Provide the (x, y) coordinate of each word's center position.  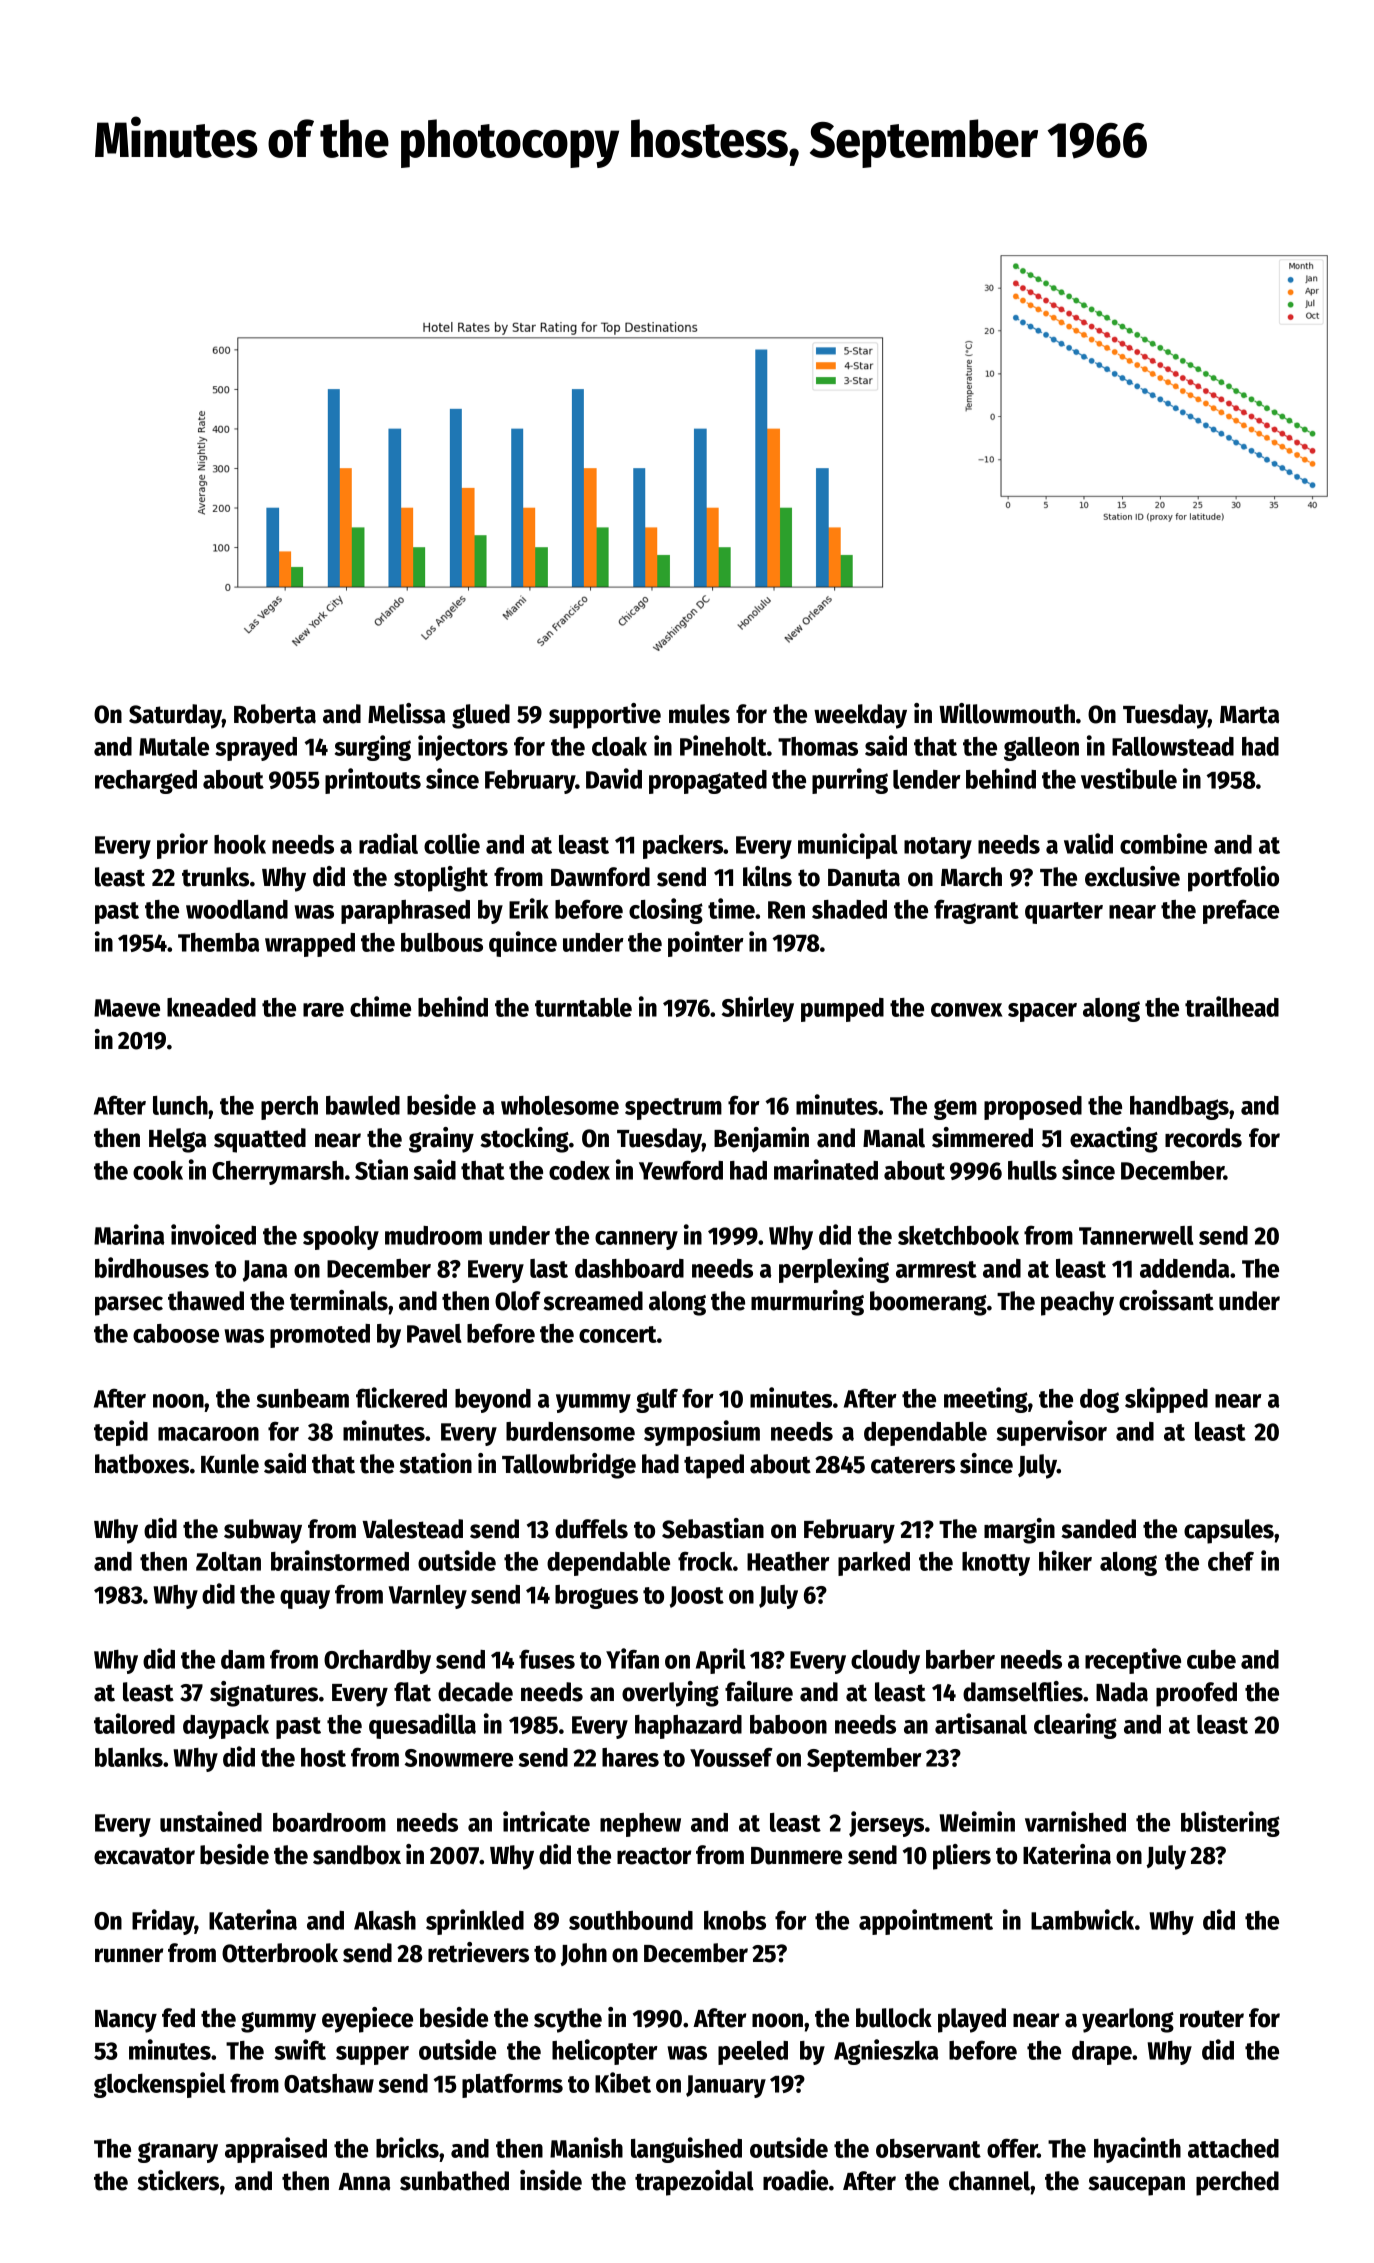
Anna (364, 2182)
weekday (860, 716)
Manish (586, 2147)
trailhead (1232, 1006)
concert (618, 1334)
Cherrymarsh (278, 1173)
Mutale (174, 746)
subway (263, 1531)
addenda (1185, 1268)
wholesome (560, 1105)
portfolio (1233, 879)
